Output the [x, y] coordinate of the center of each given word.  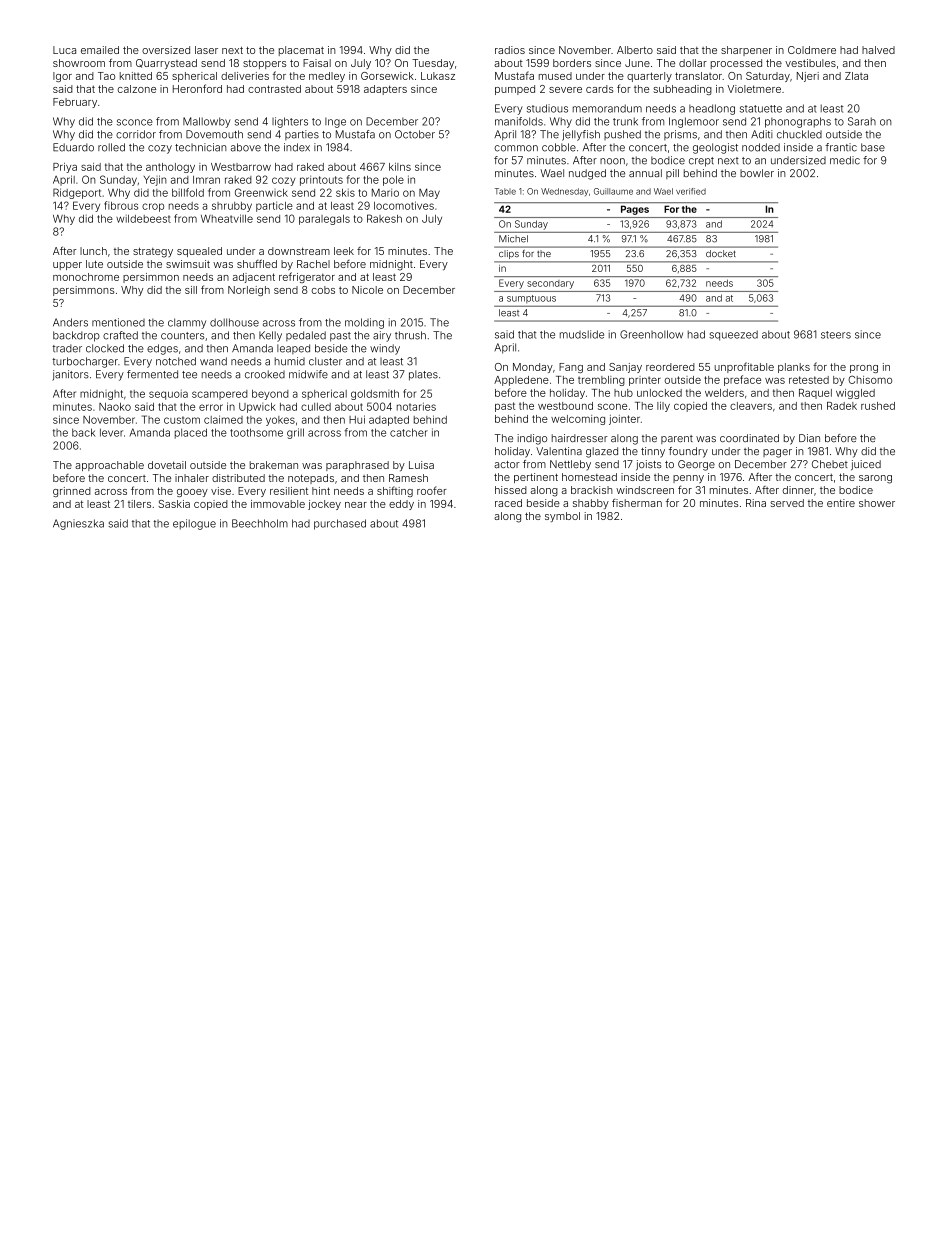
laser [206, 50]
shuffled [257, 263]
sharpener [746, 51]
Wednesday [564, 192]
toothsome [256, 432]
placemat [301, 51]
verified [691, 191]
